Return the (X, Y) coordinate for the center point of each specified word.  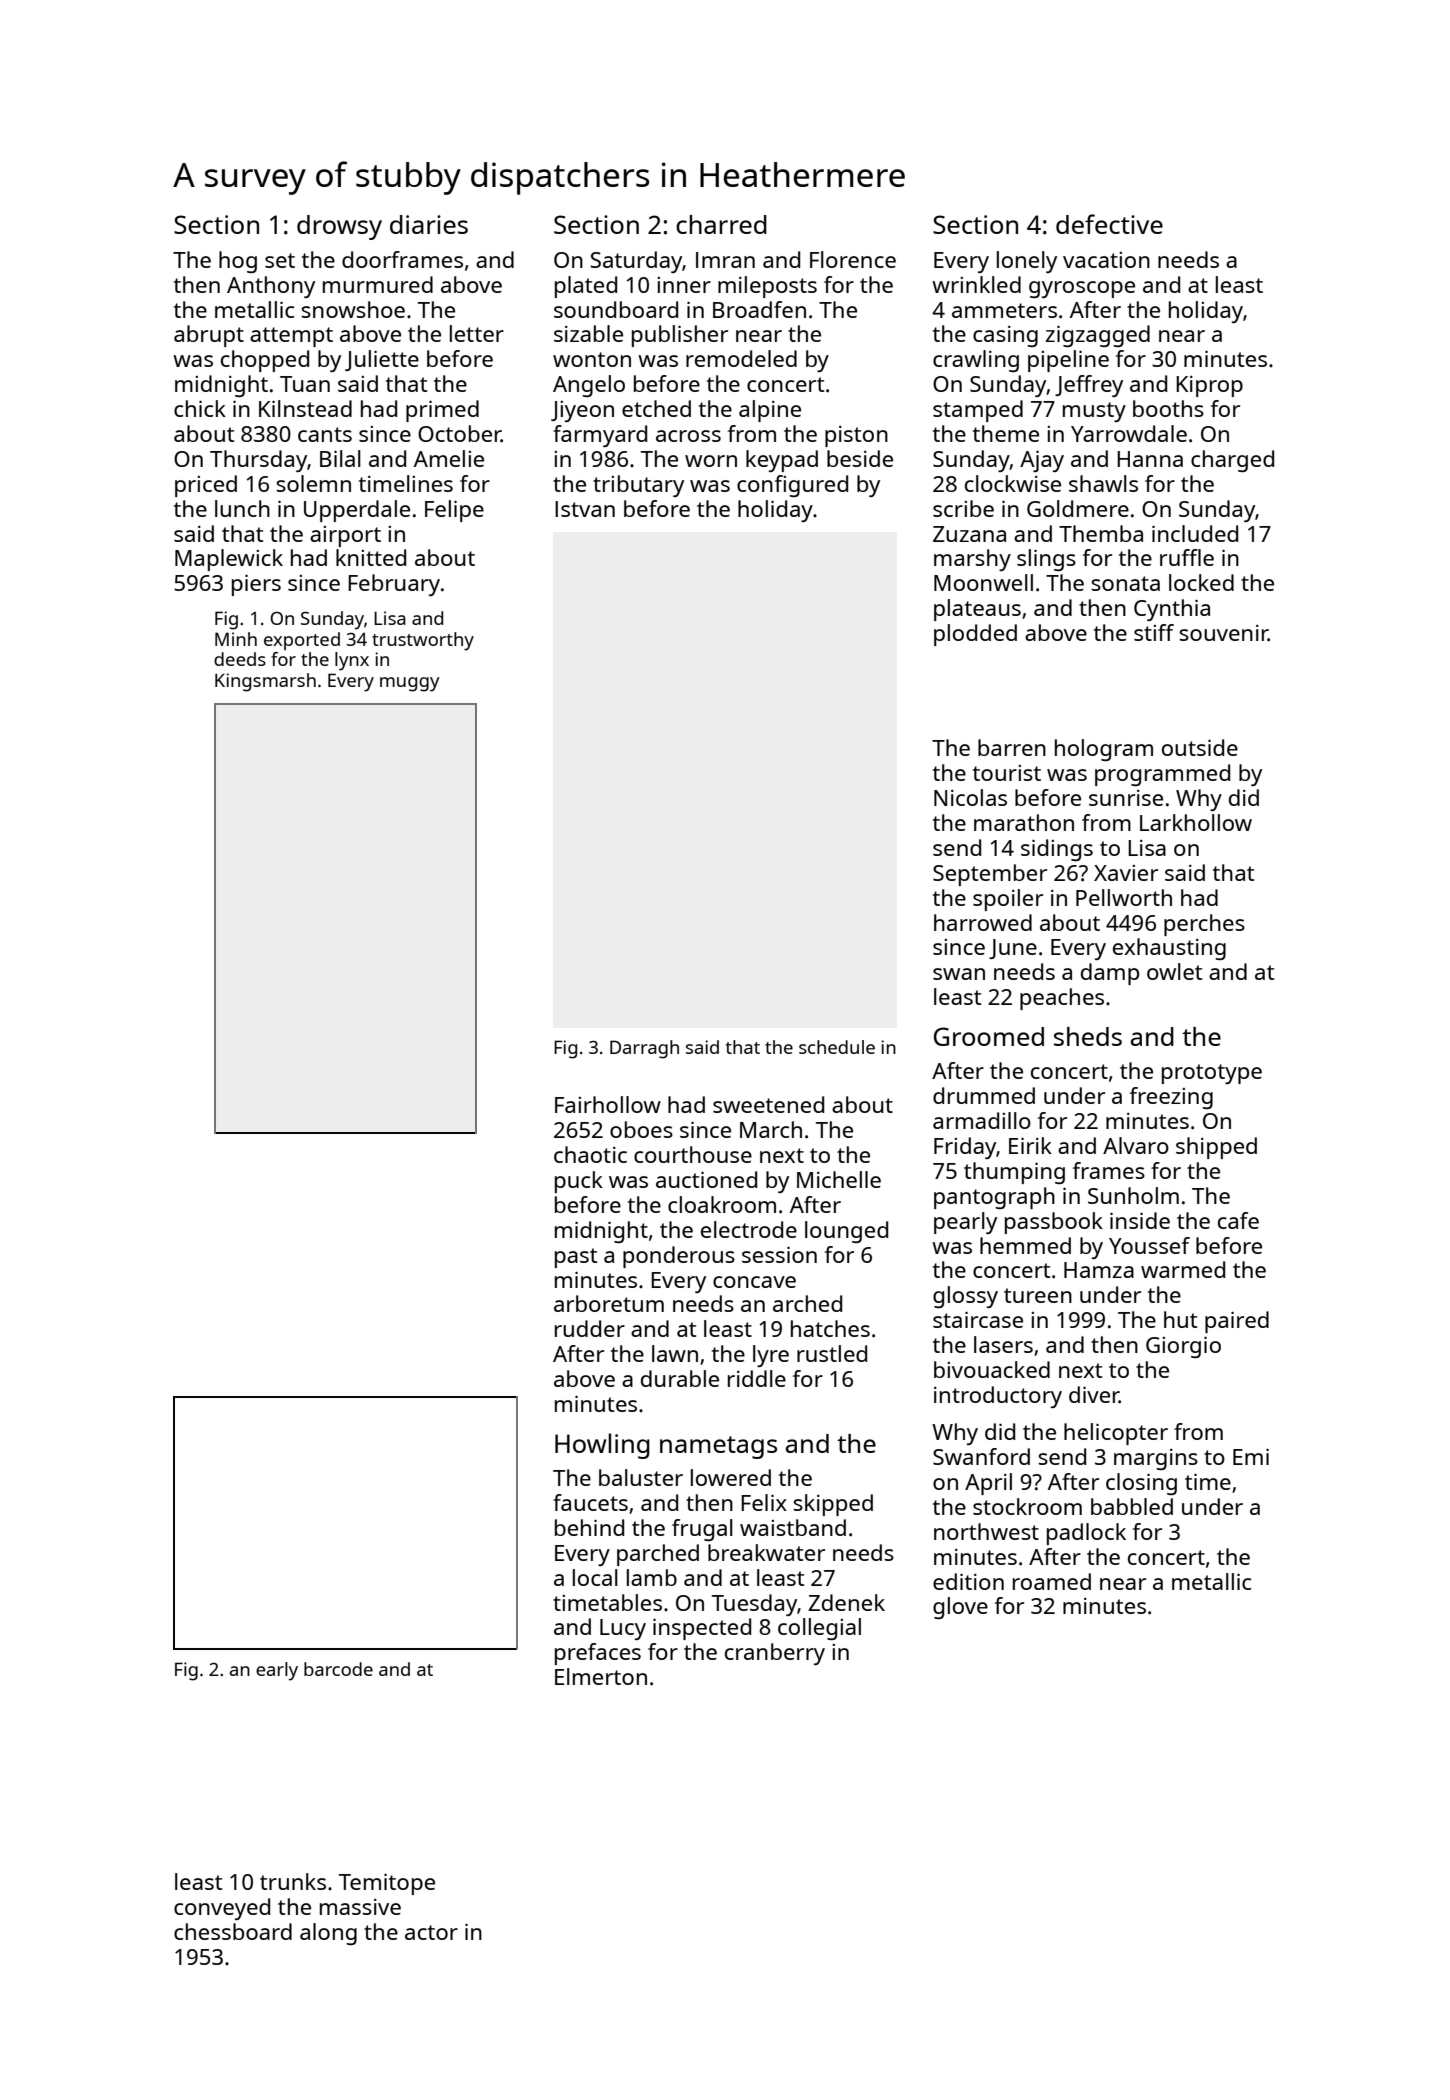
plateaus (977, 610)
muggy (410, 684)
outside (1200, 747)
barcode (338, 1669)
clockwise (1013, 483)
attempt (291, 337)
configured (792, 486)
